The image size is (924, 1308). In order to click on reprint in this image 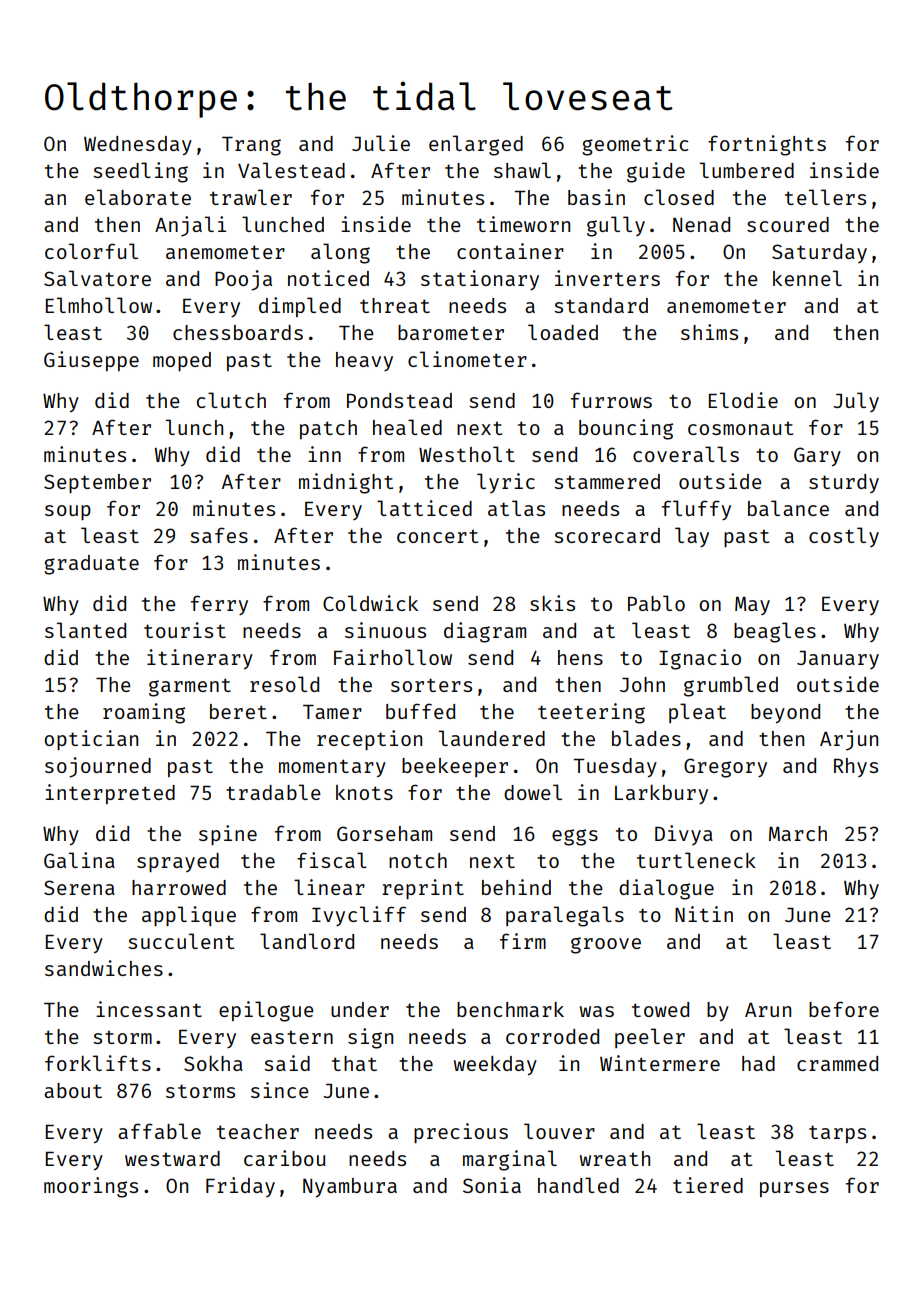, I will do `click(423, 889)`.
